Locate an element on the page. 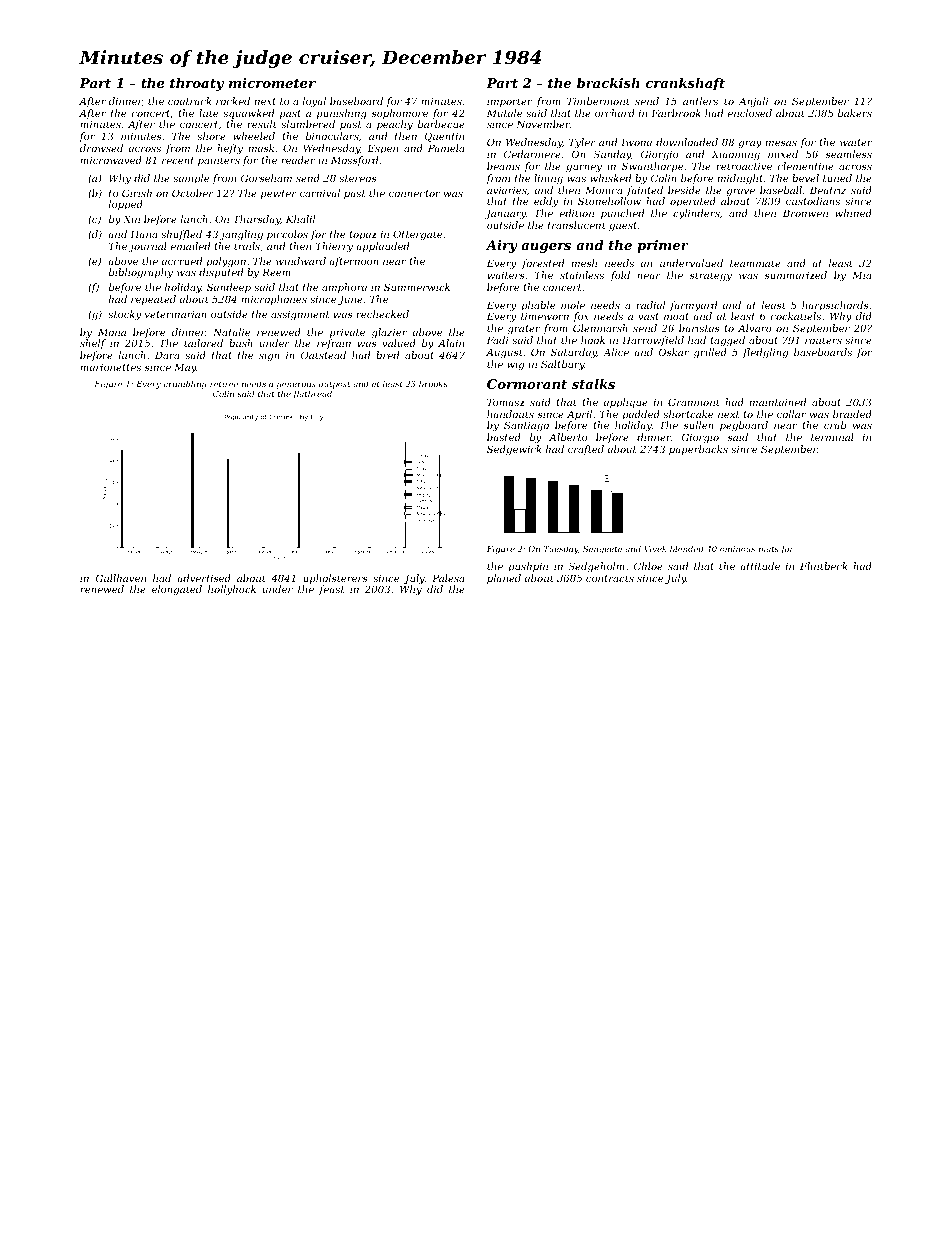 The image size is (952, 1233). veterinarian is located at coordinates (176, 314).
